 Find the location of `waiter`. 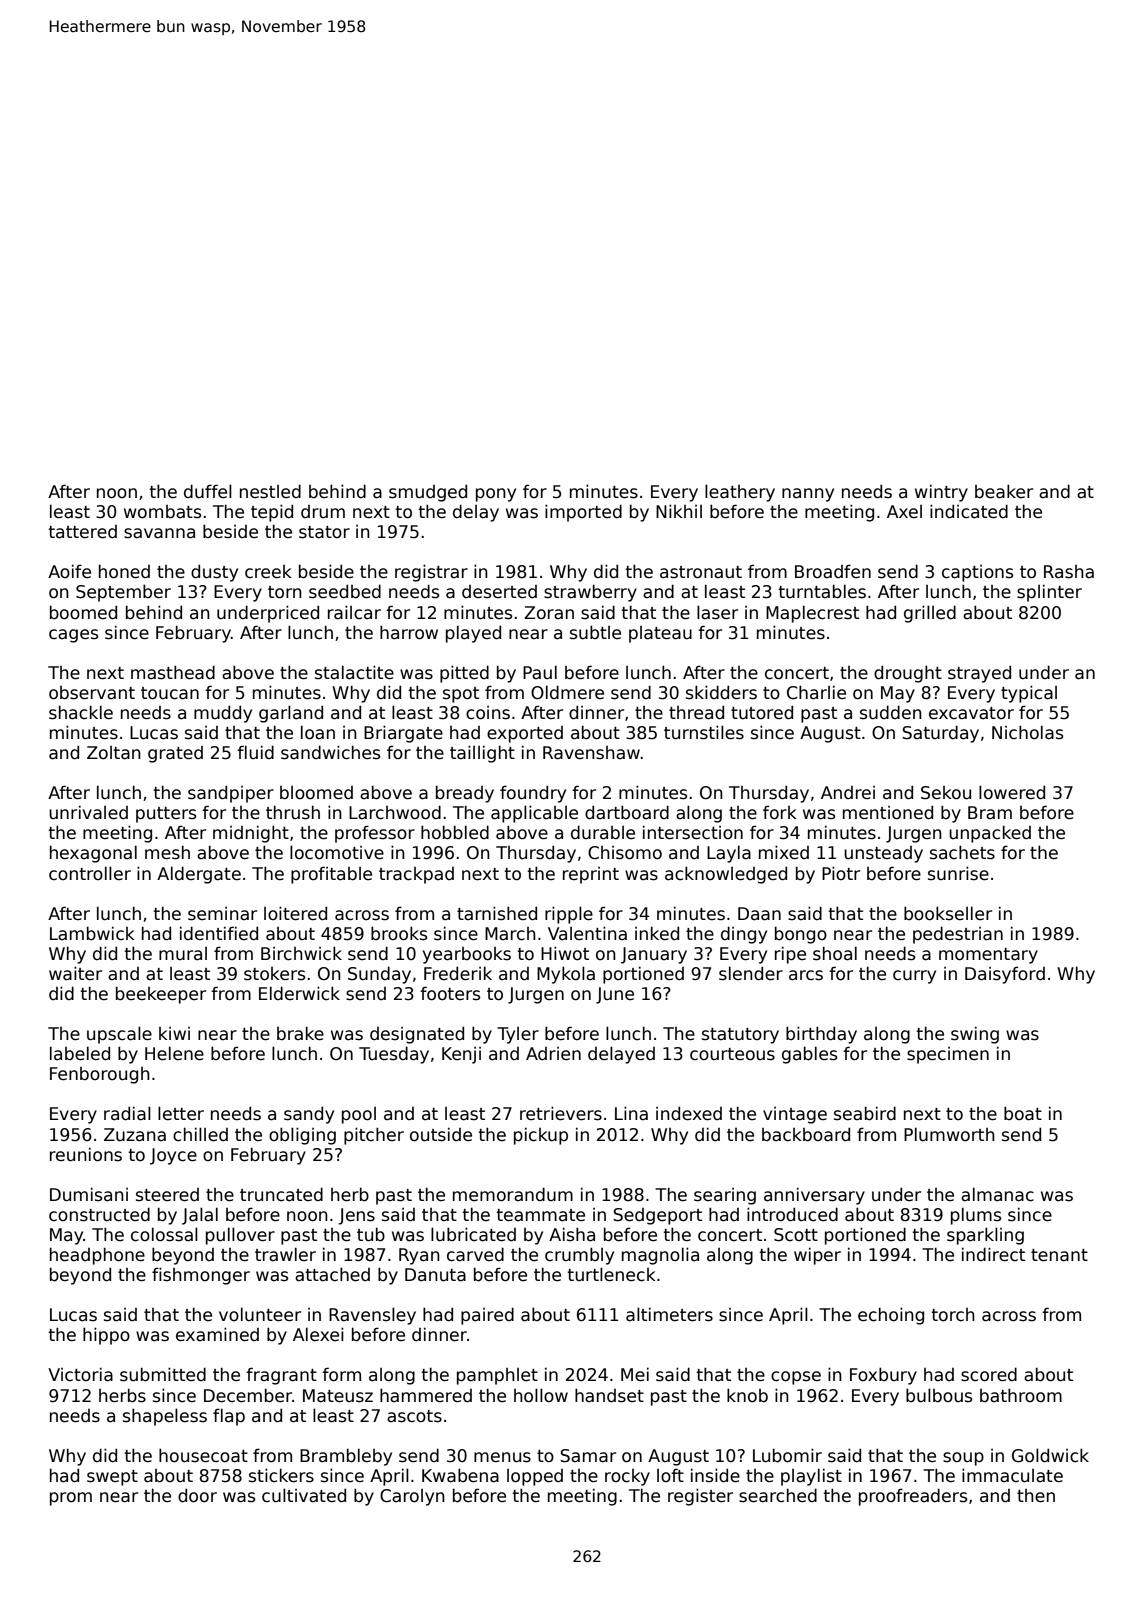

waiter is located at coordinates (75, 973).
